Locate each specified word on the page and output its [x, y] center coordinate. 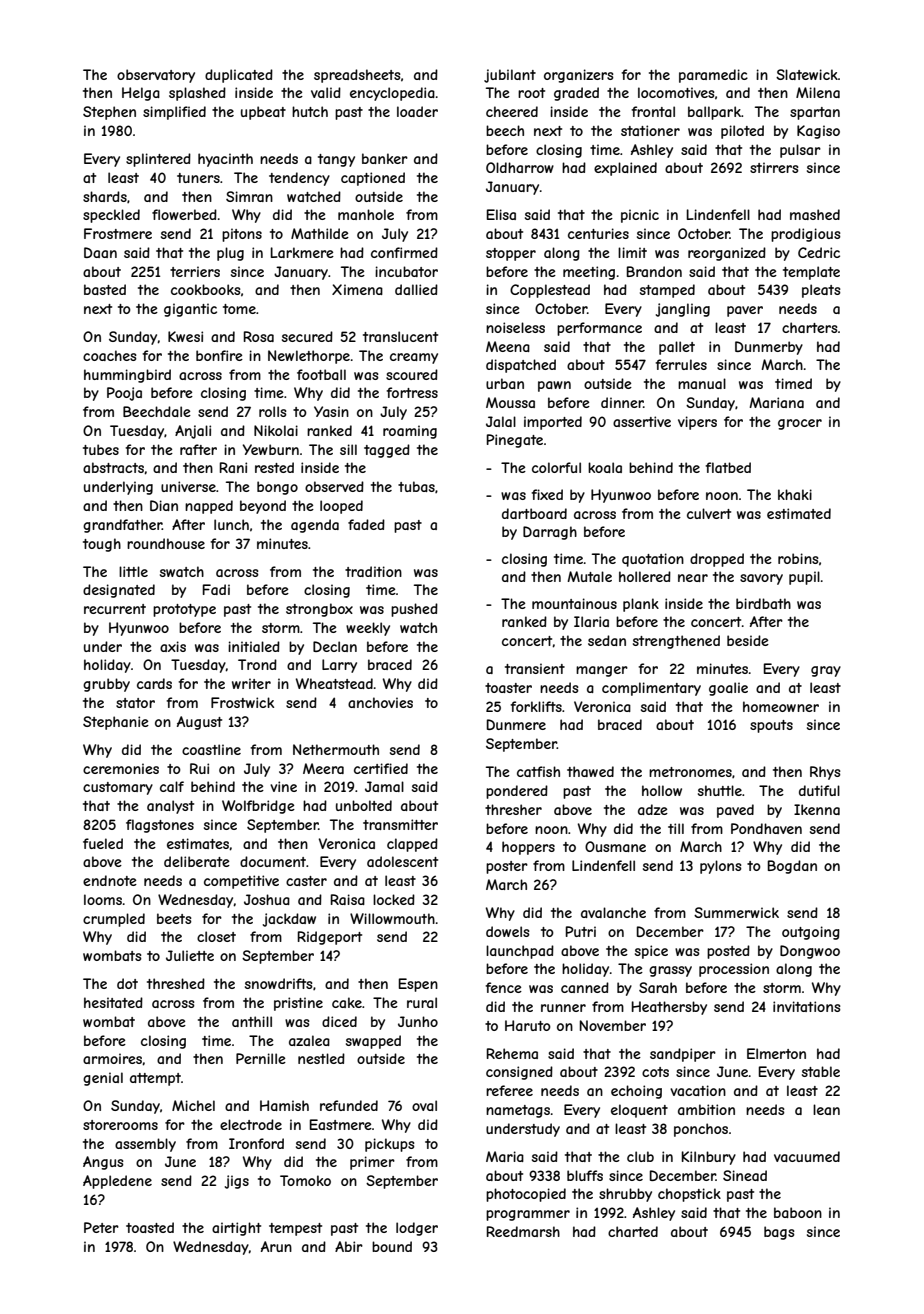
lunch [231, 524]
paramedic [713, 76]
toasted [150, 1227]
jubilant [510, 76]
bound [392, 1246]
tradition [373, 571]
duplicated [239, 76]
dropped [717, 560]
